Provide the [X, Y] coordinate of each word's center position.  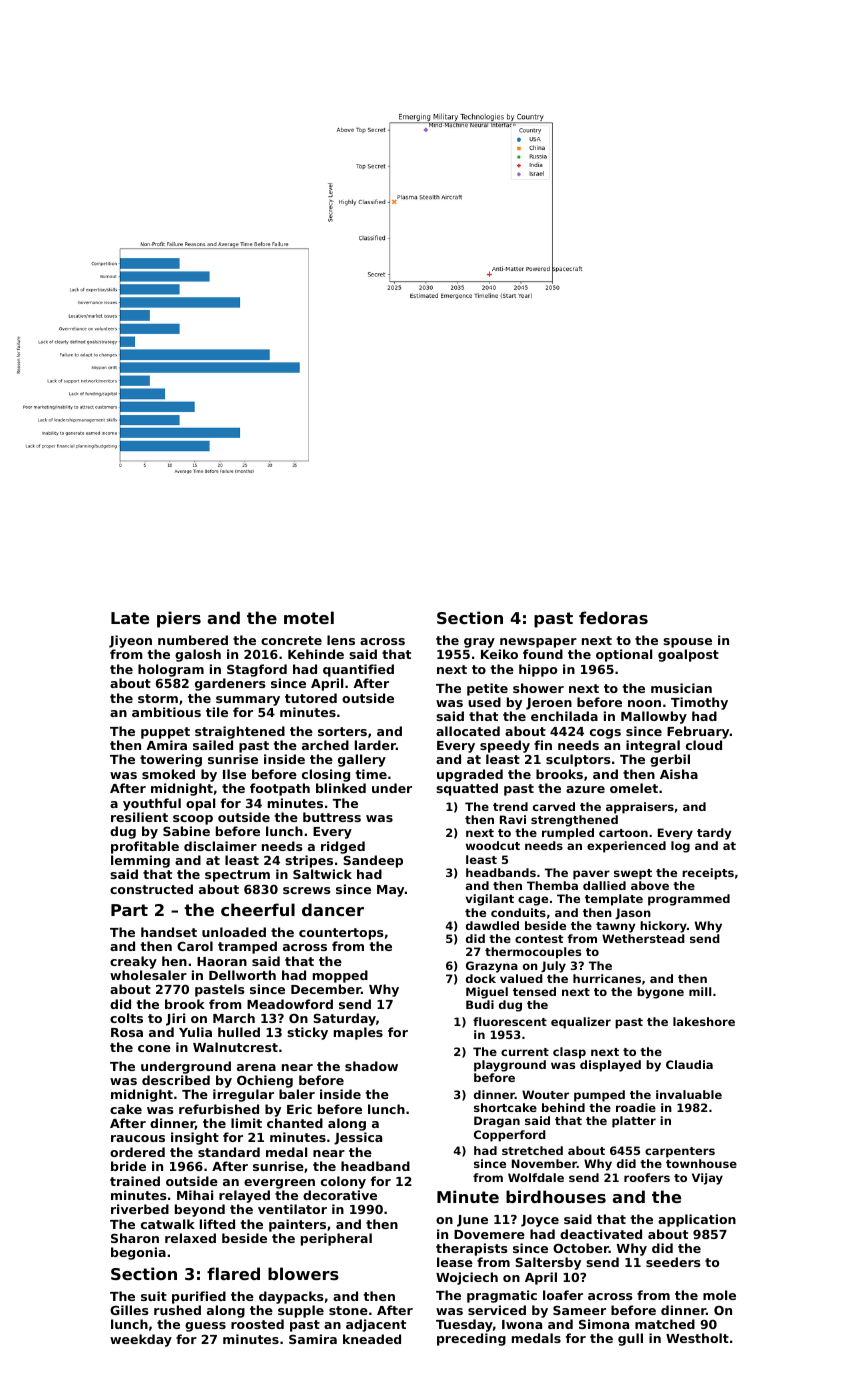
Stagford [257, 670]
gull [630, 1339]
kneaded [372, 1339]
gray [479, 643]
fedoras [613, 617]
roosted [257, 1324]
